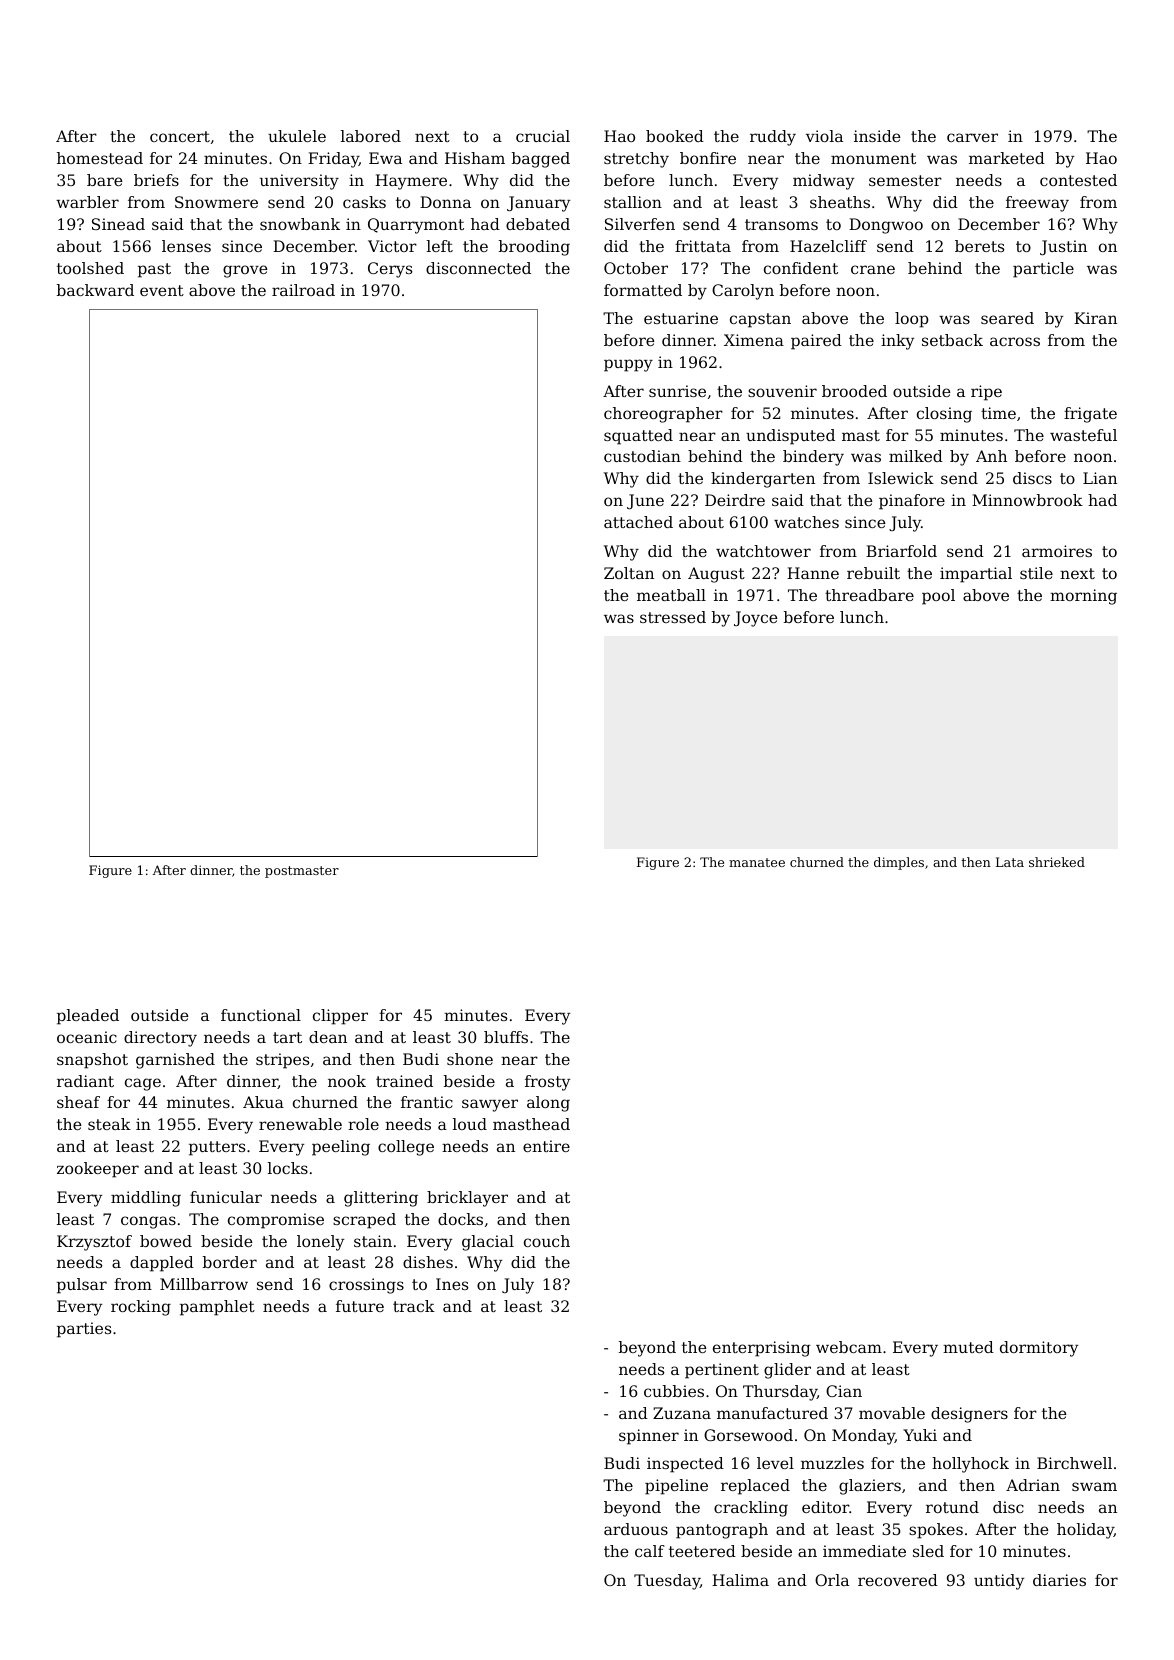 The width and height of the page is (1174, 1660). What do you see at coordinates (1090, 415) in the page?
I see `frigate` at bounding box center [1090, 415].
